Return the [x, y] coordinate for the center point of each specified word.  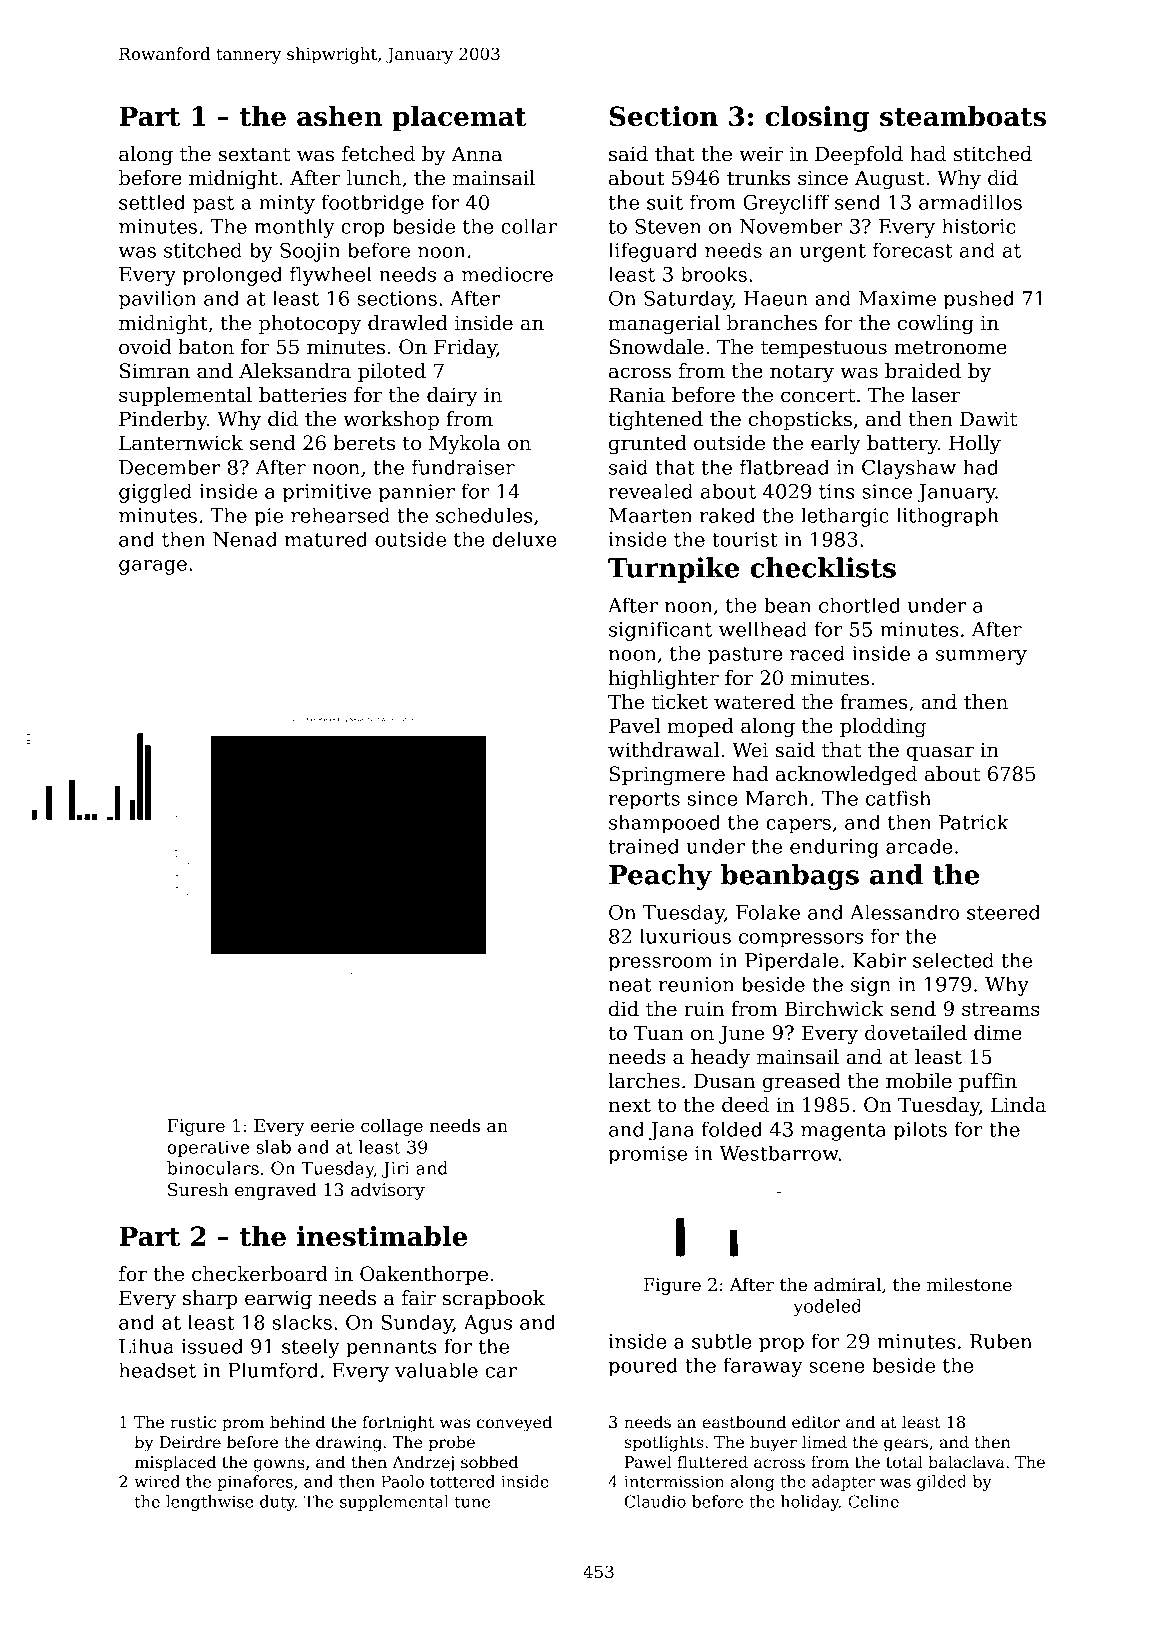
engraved [276, 1191]
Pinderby [163, 421]
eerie [332, 1126]
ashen [339, 116]
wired [157, 1481]
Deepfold [859, 155]
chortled [860, 605]
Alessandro [904, 912]
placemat [459, 119]
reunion [696, 984]
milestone [969, 1284]
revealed [651, 491]
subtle [721, 1341]
